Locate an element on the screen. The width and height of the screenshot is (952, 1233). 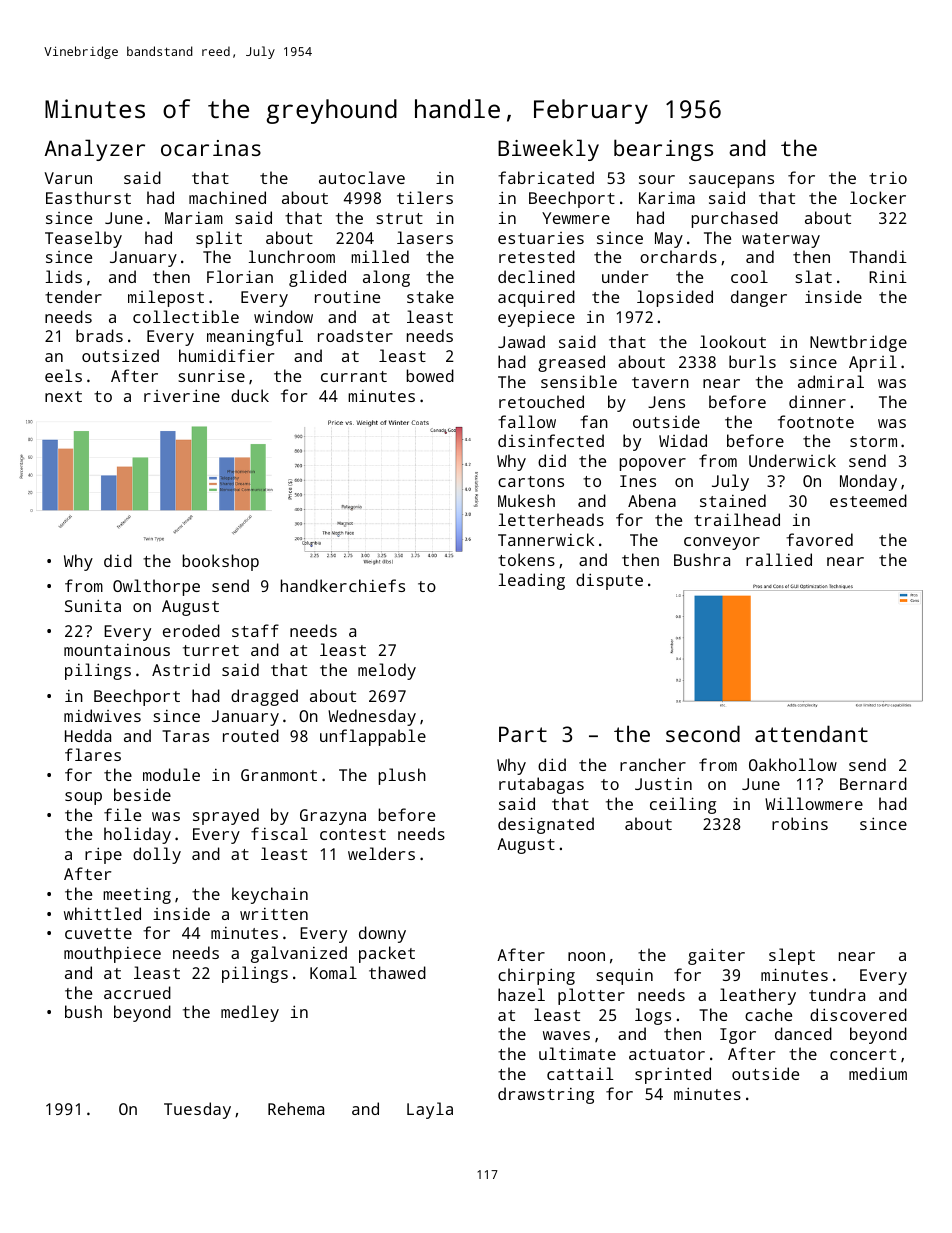
admiral is located at coordinates (831, 381).
